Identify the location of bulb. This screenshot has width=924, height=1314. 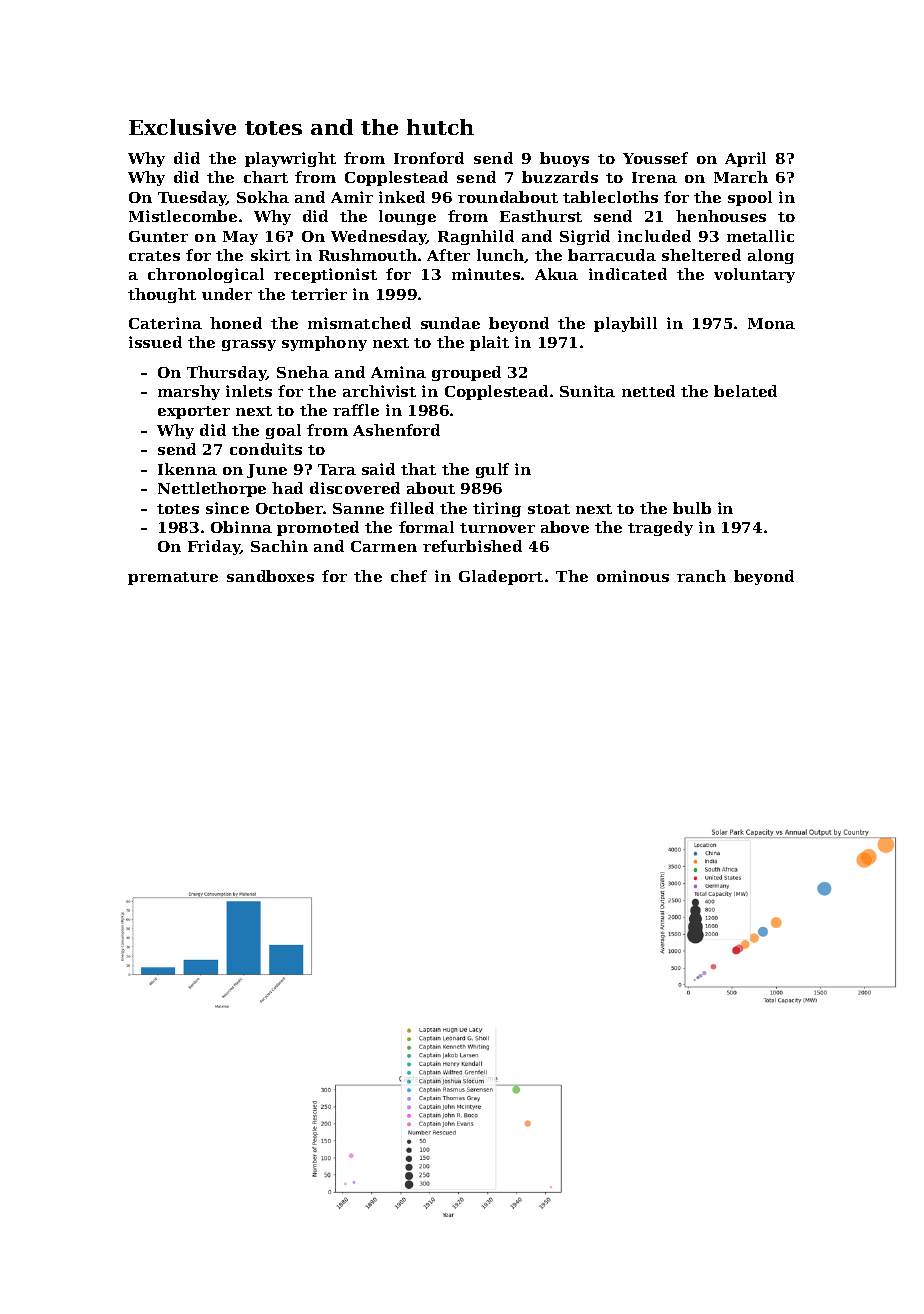
(692, 508).
